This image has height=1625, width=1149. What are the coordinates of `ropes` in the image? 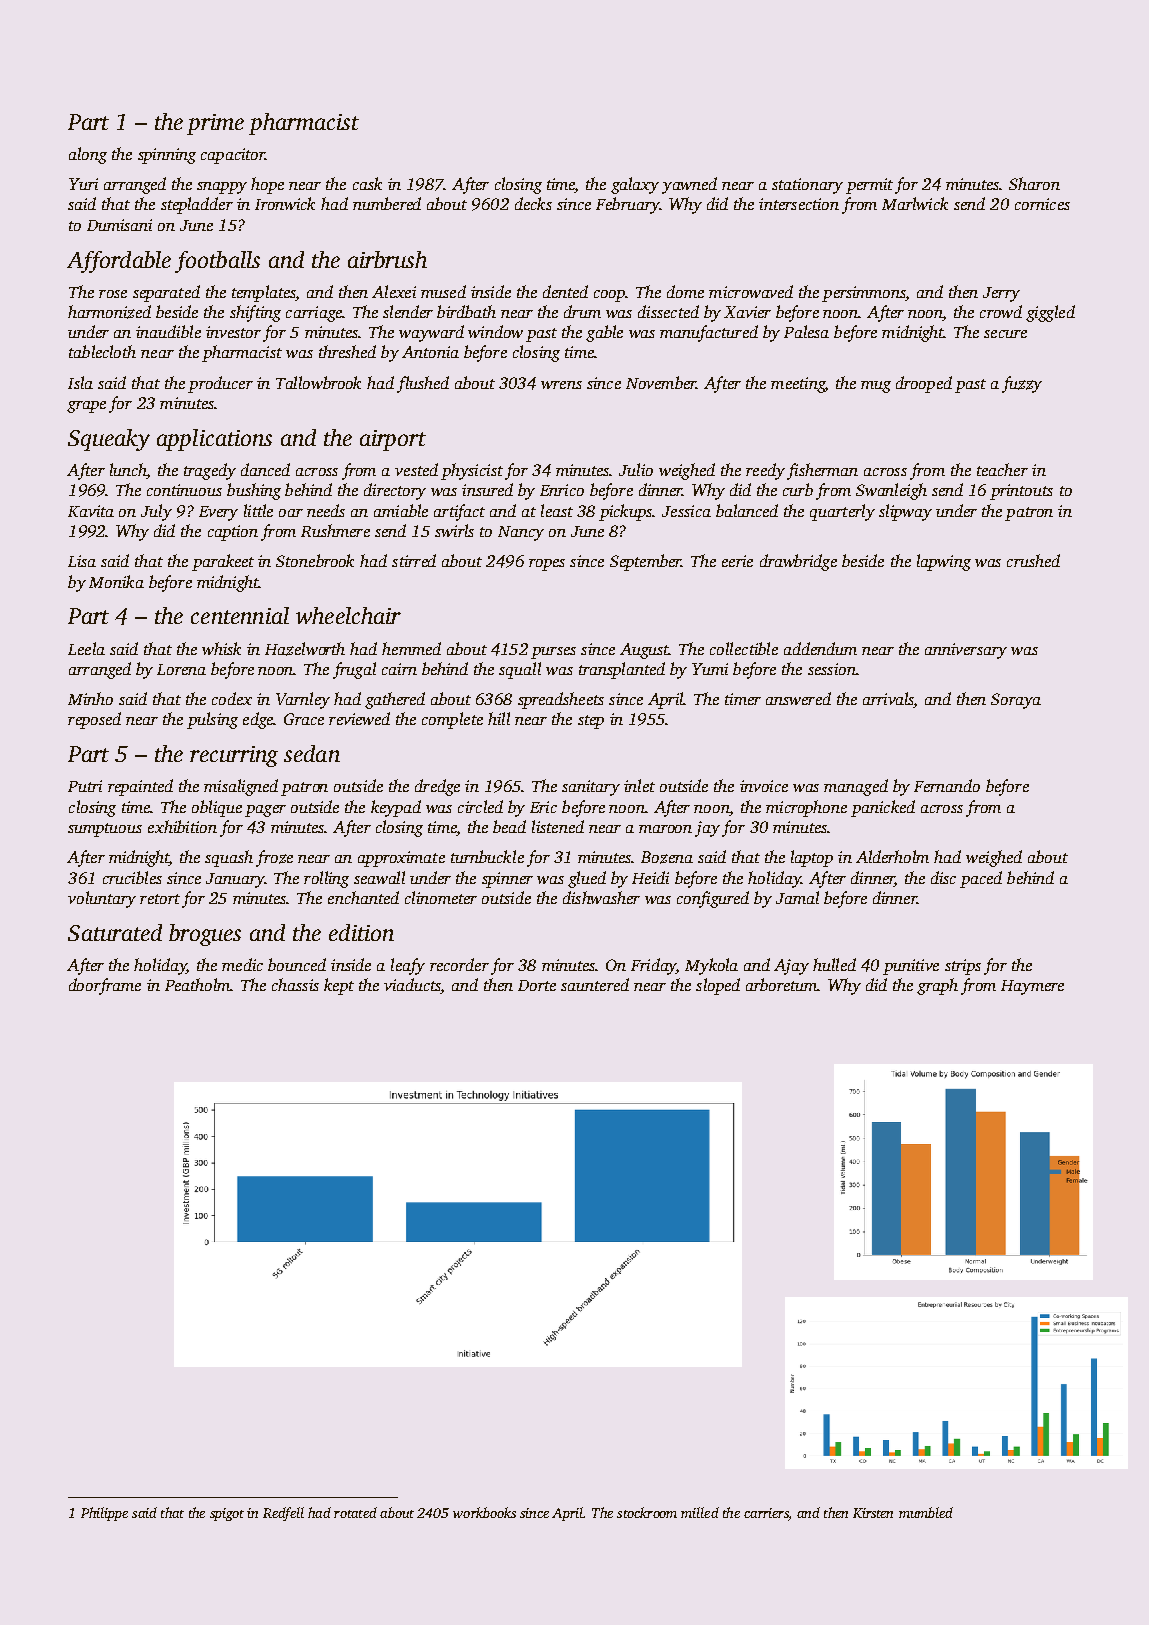 It's located at (547, 565).
